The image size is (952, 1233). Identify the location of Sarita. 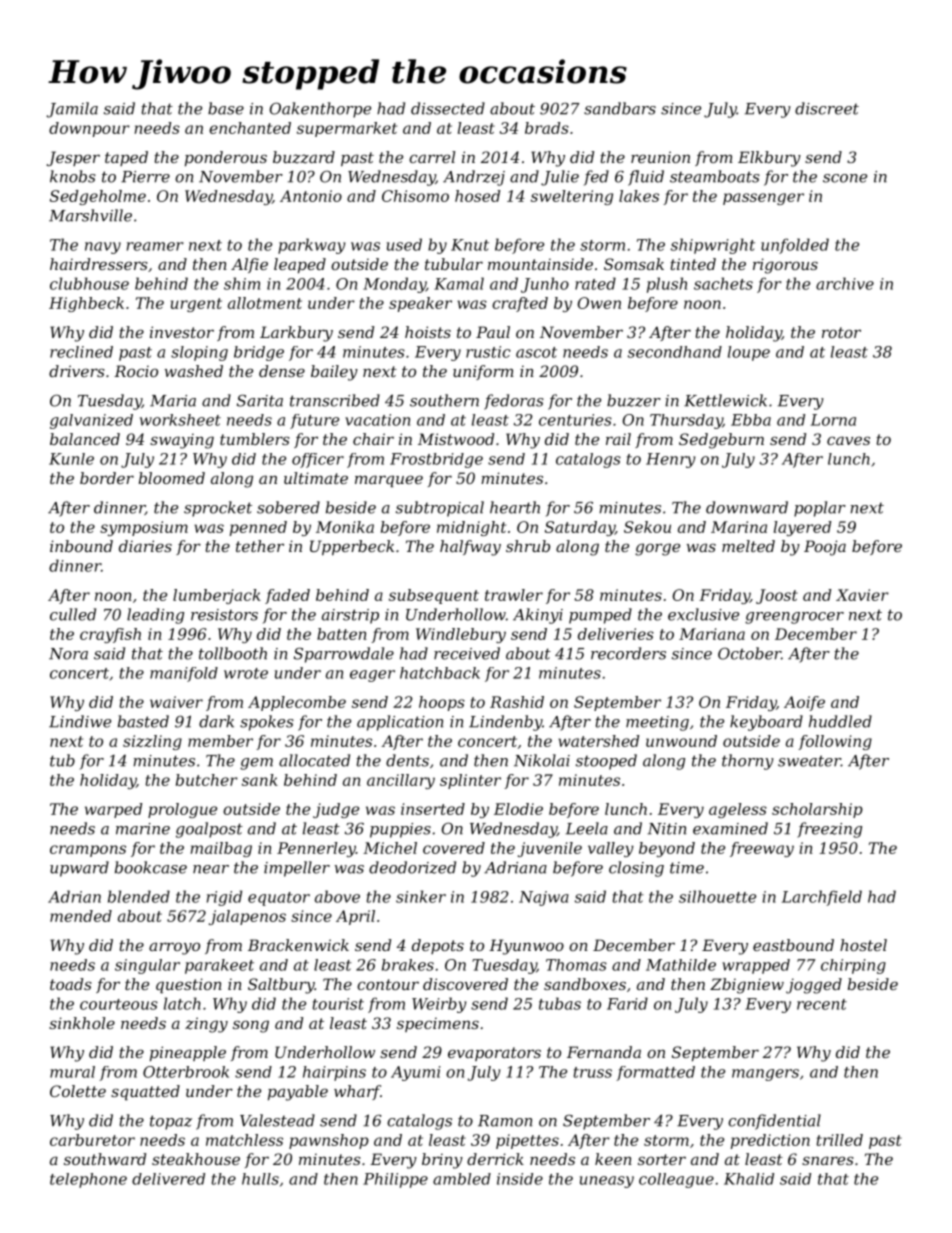
(260, 400).
